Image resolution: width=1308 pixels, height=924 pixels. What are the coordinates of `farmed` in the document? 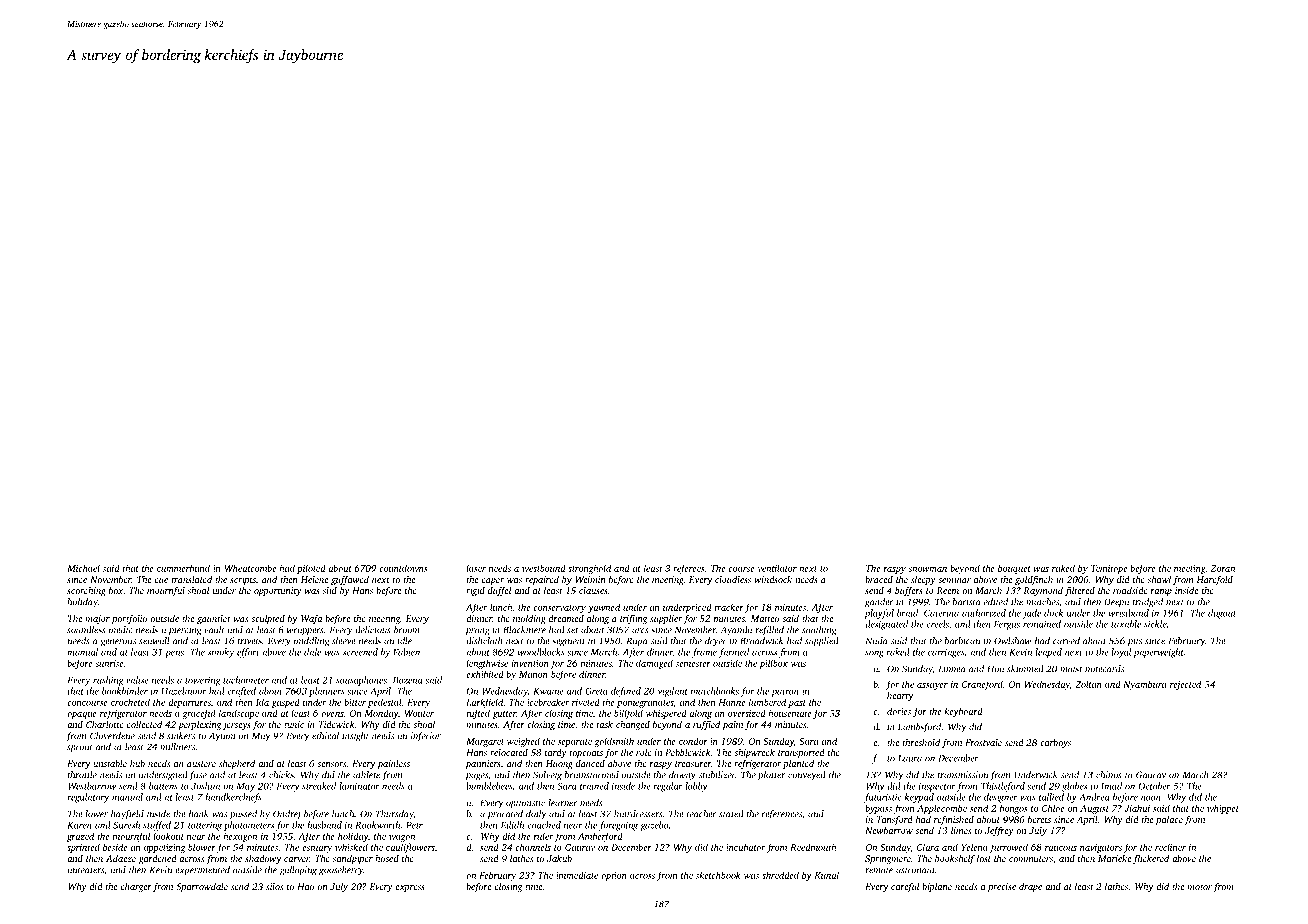 It's located at (734, 653).
